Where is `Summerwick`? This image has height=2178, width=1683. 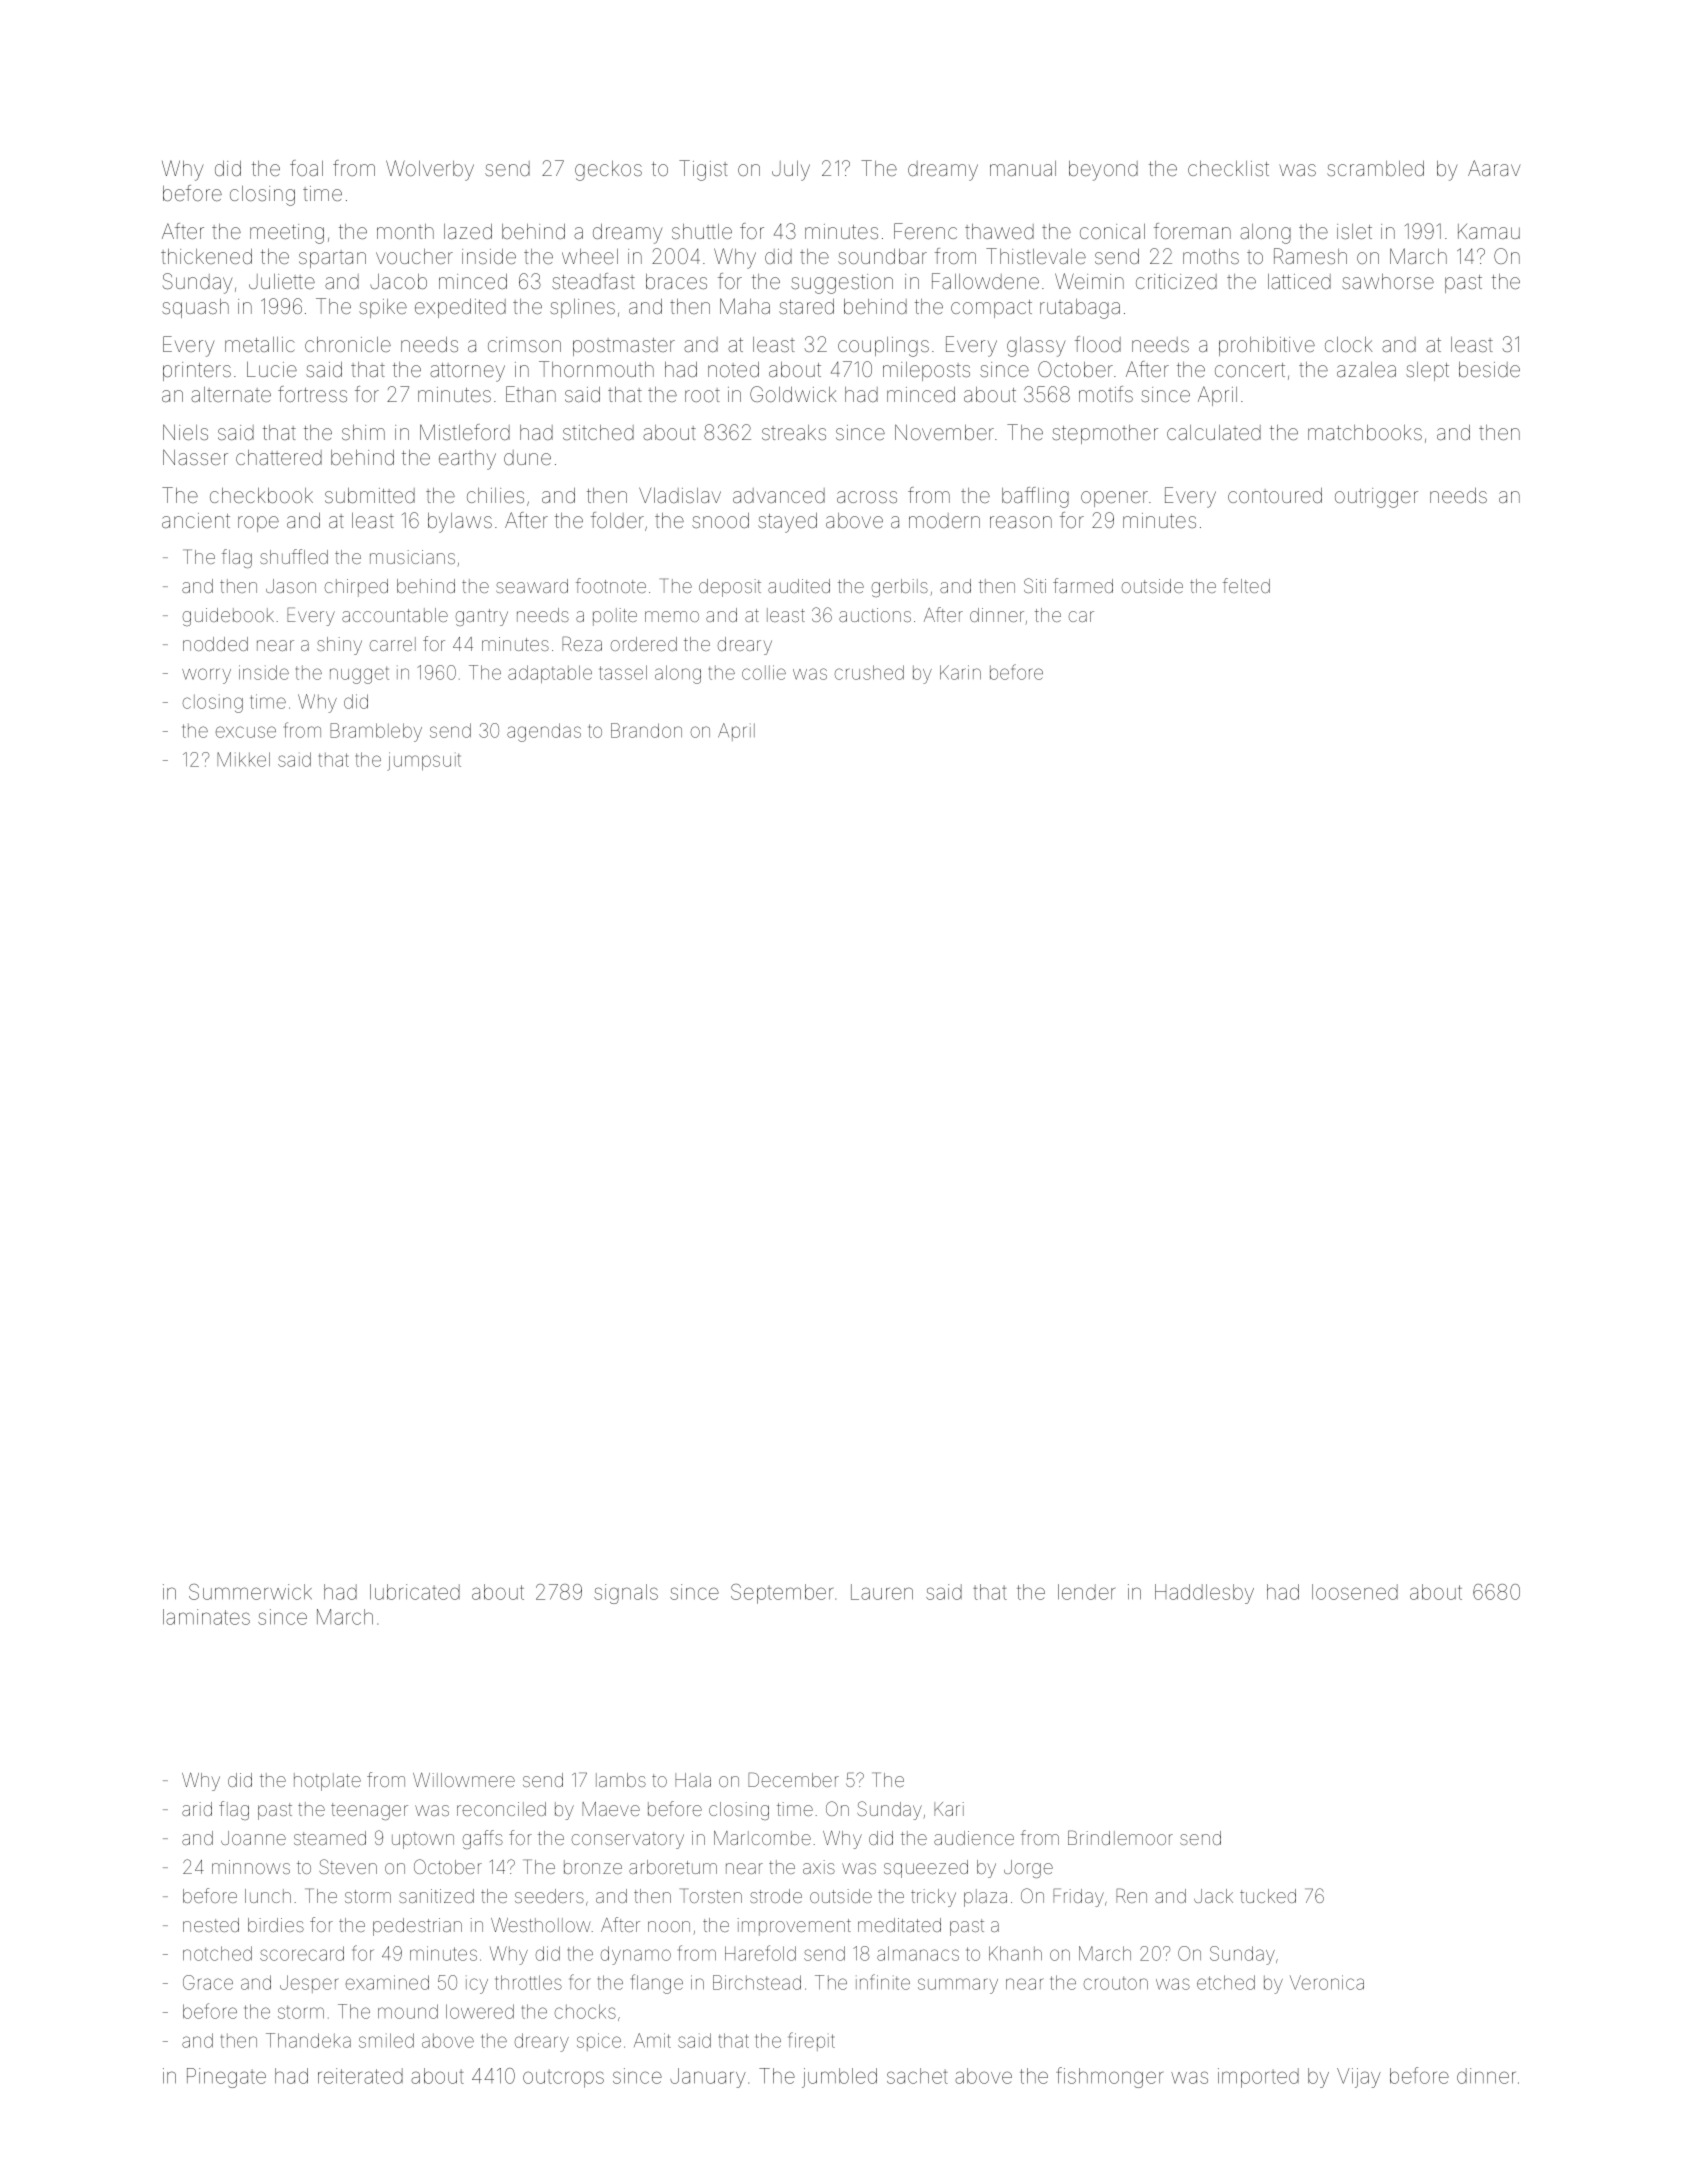 Summerwick is located at coordinates (250, 1592).
